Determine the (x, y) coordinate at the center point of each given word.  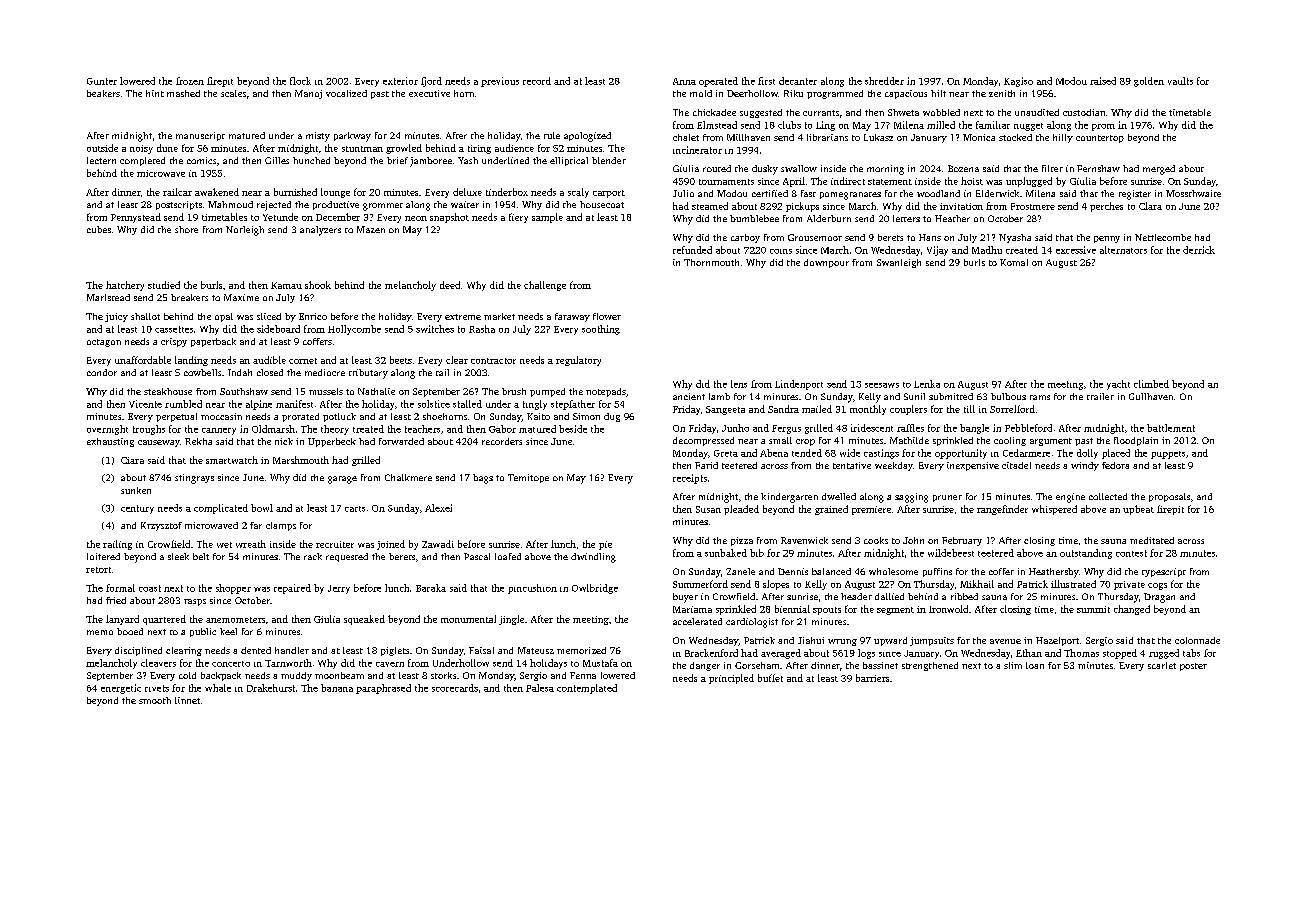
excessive (1076, 250)
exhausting (110, 442)
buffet (770, 678)
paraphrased (383, 689)
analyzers (320, 231)
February (962, 541)
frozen (190, 81)
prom (1103, 127)
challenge (545, 286)
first (766, 81)
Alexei (438, 508)
